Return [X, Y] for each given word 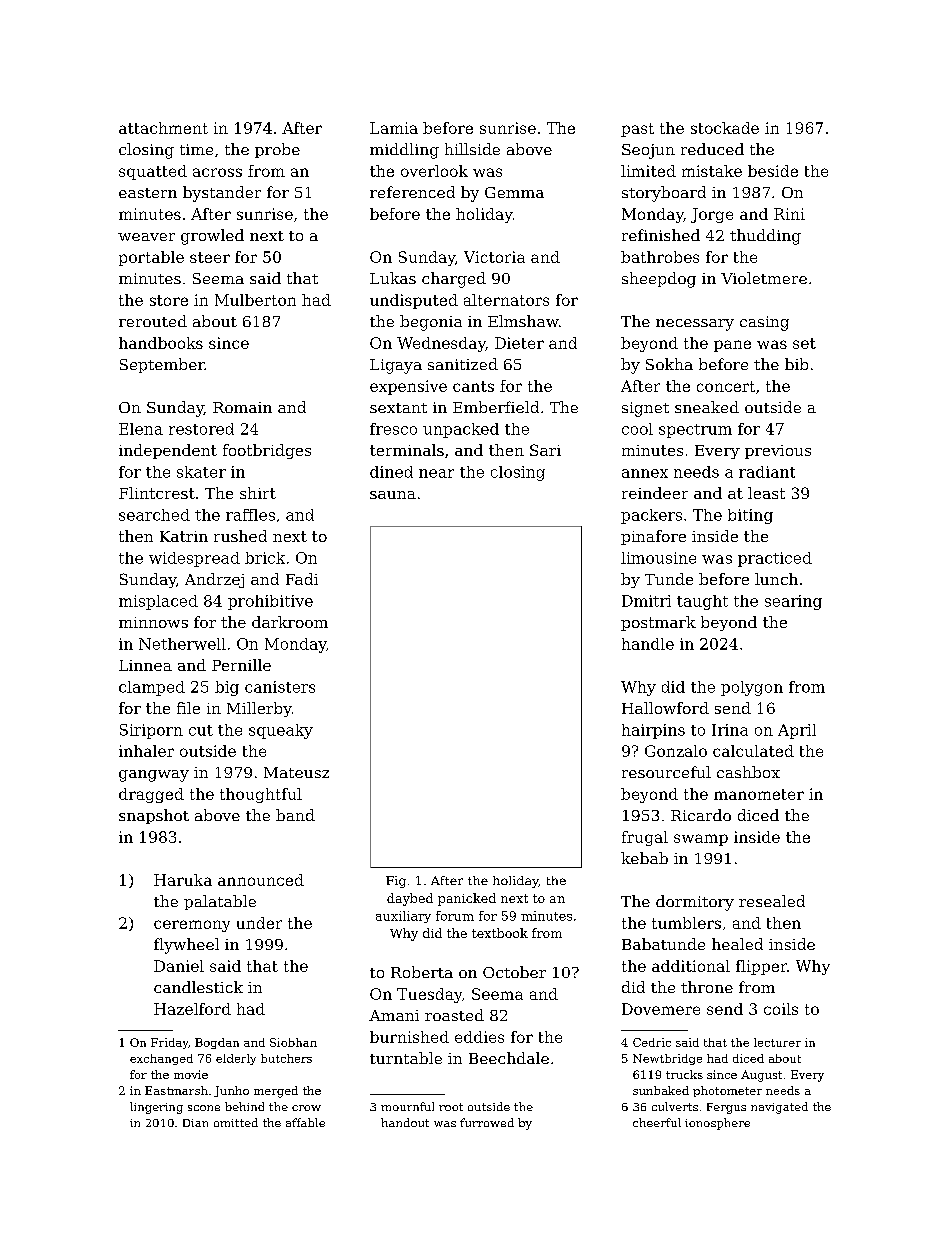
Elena [141, 429]
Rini [789, 214]
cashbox [748, 772]
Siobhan [293, 1042]
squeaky [281, 731]
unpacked [461, 430]
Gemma [514, 192]
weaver [146, 237]
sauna [393, 495]
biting [750, 516]
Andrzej [214, 580]
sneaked [707, 407]
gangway [154, 776]
